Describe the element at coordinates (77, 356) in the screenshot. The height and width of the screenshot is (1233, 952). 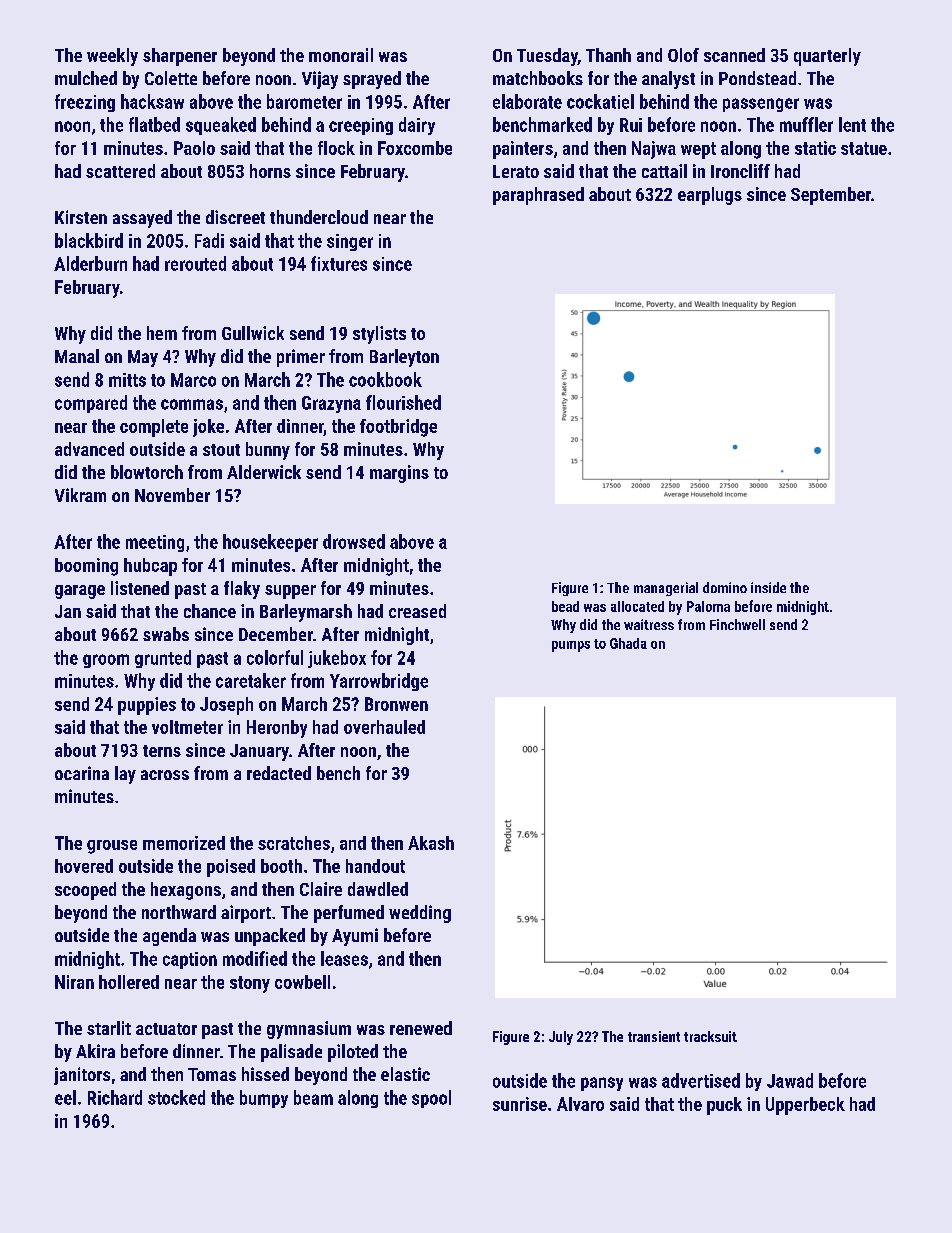
I see `Manal` at that location.
